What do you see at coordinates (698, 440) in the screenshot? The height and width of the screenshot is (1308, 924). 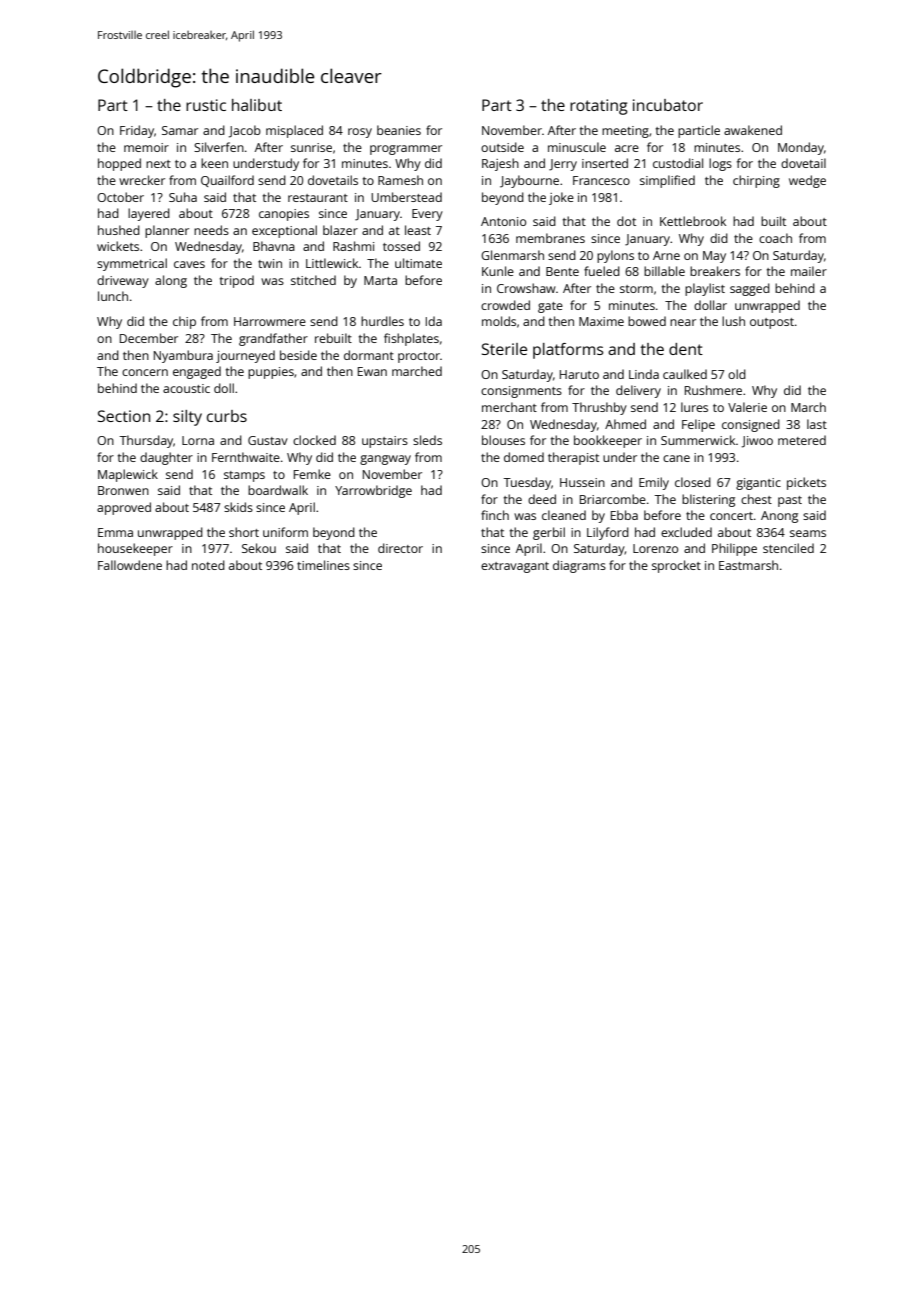 I see `Summerwick` at bounding box center [698, 440].
